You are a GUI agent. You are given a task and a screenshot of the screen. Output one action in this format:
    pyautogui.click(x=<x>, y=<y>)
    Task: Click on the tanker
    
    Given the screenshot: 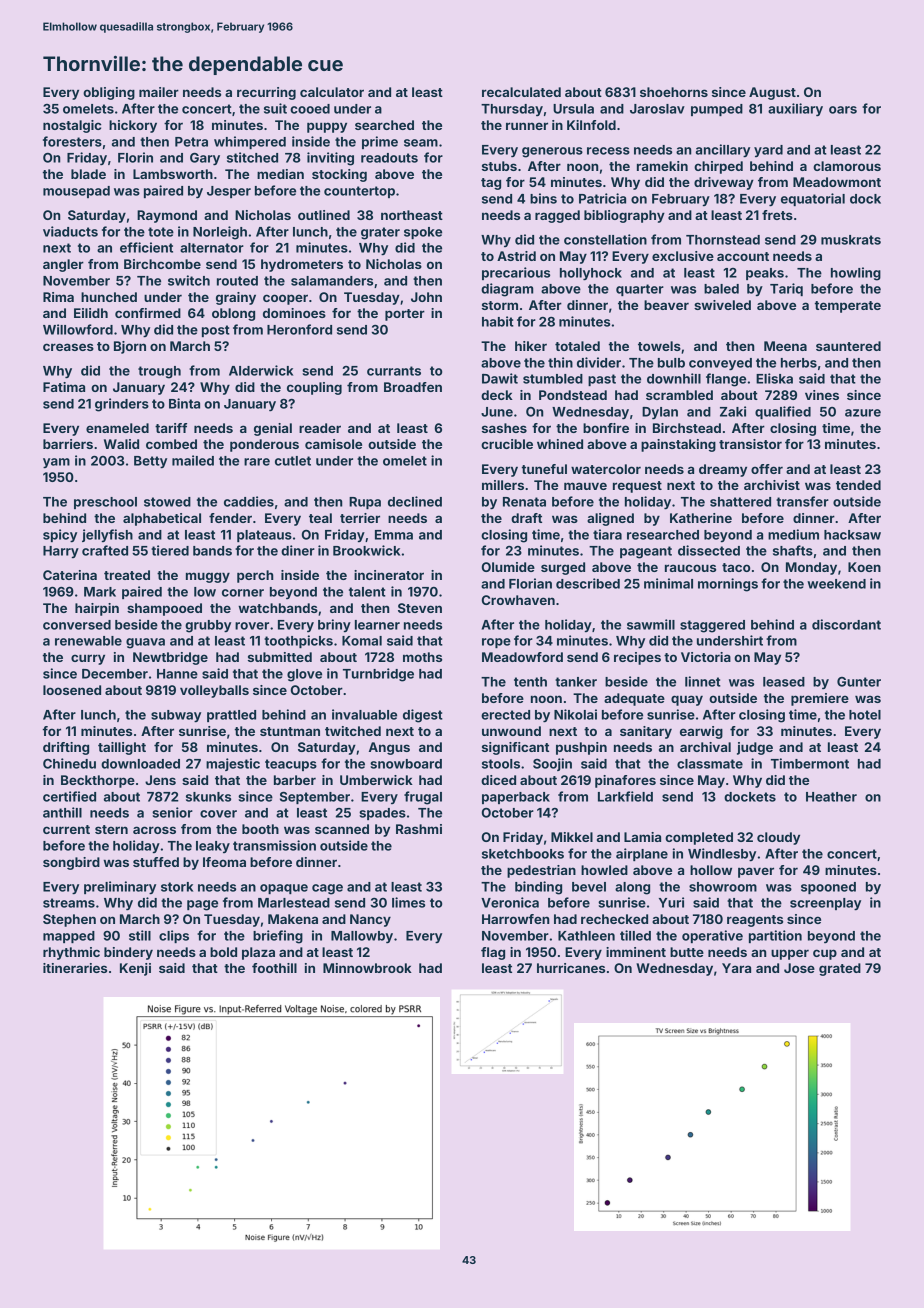 What is the action you would take?
    pyautogui.click(x=576, y=682)
